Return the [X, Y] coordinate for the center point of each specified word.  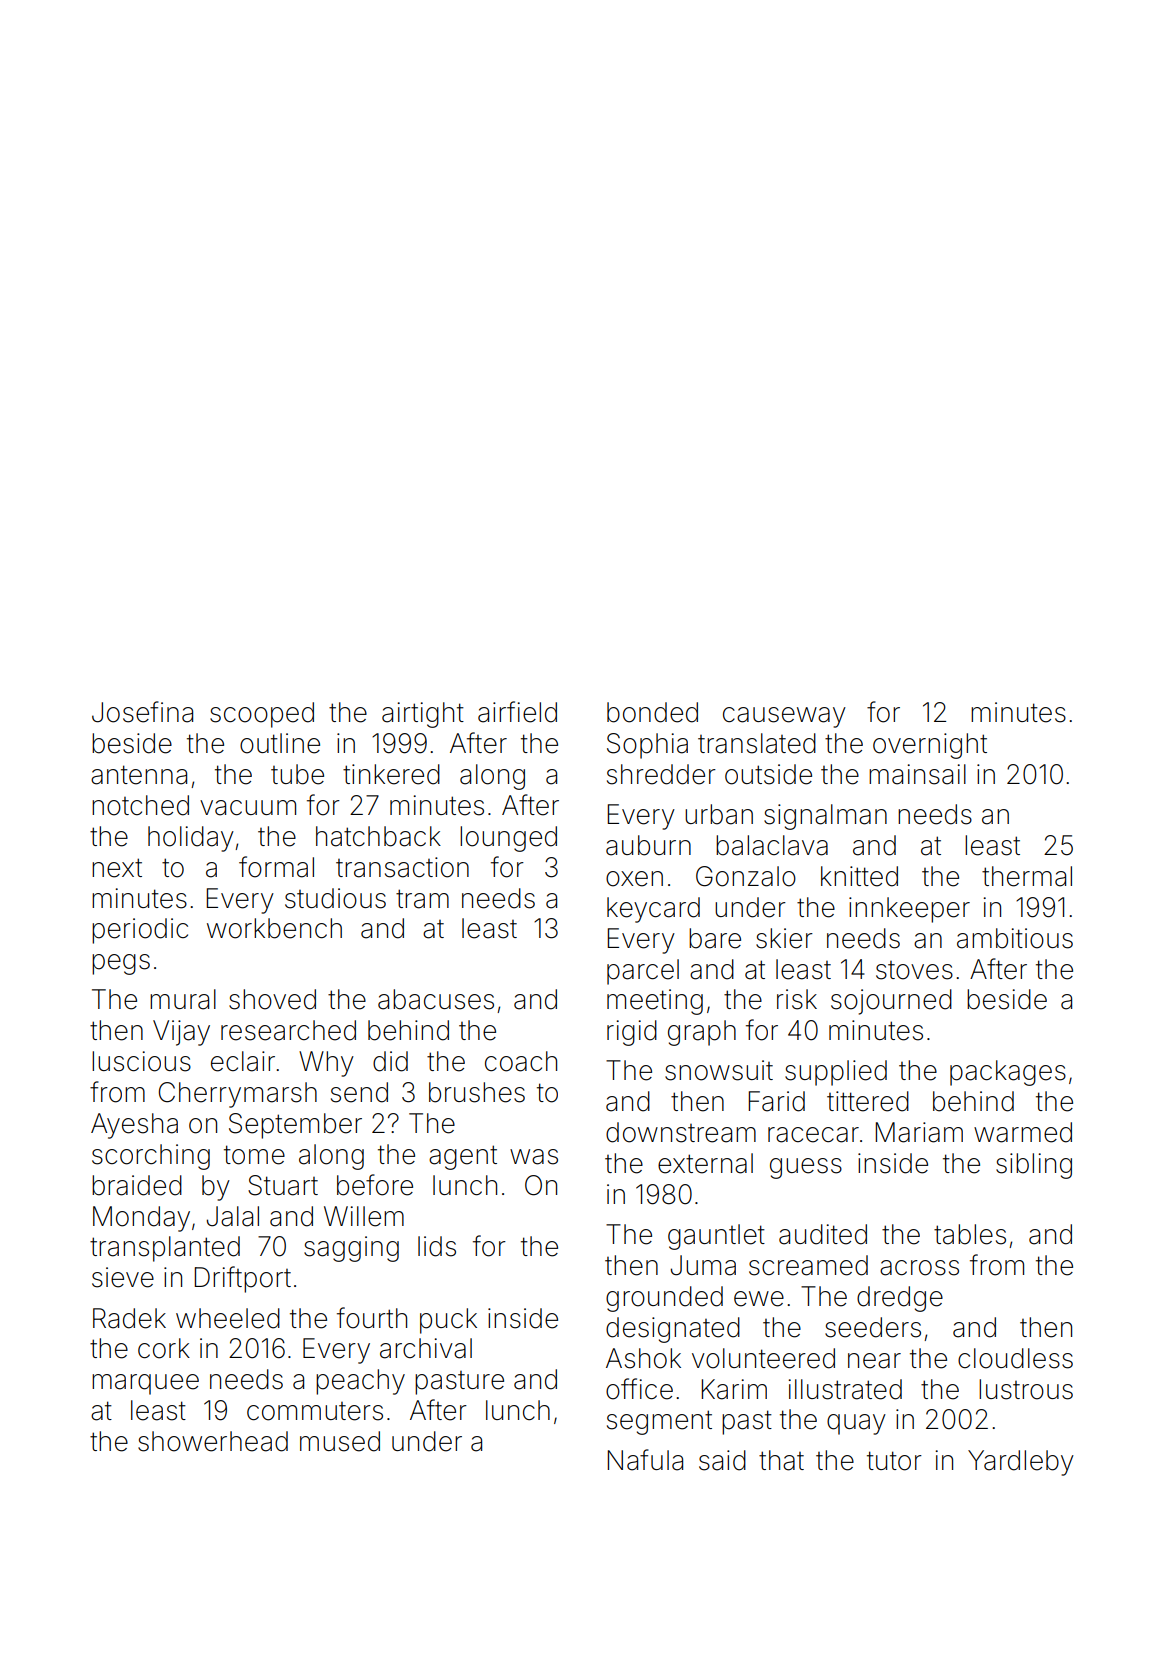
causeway [784, 717]
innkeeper [909, 910]
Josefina [142, 712]
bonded [652, 712]
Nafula [645, 1460]
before [375, 1185]
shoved [272, 999]
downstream [681, 1132]
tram [422, 899]
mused [340, 1441]
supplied [836, 1073]
